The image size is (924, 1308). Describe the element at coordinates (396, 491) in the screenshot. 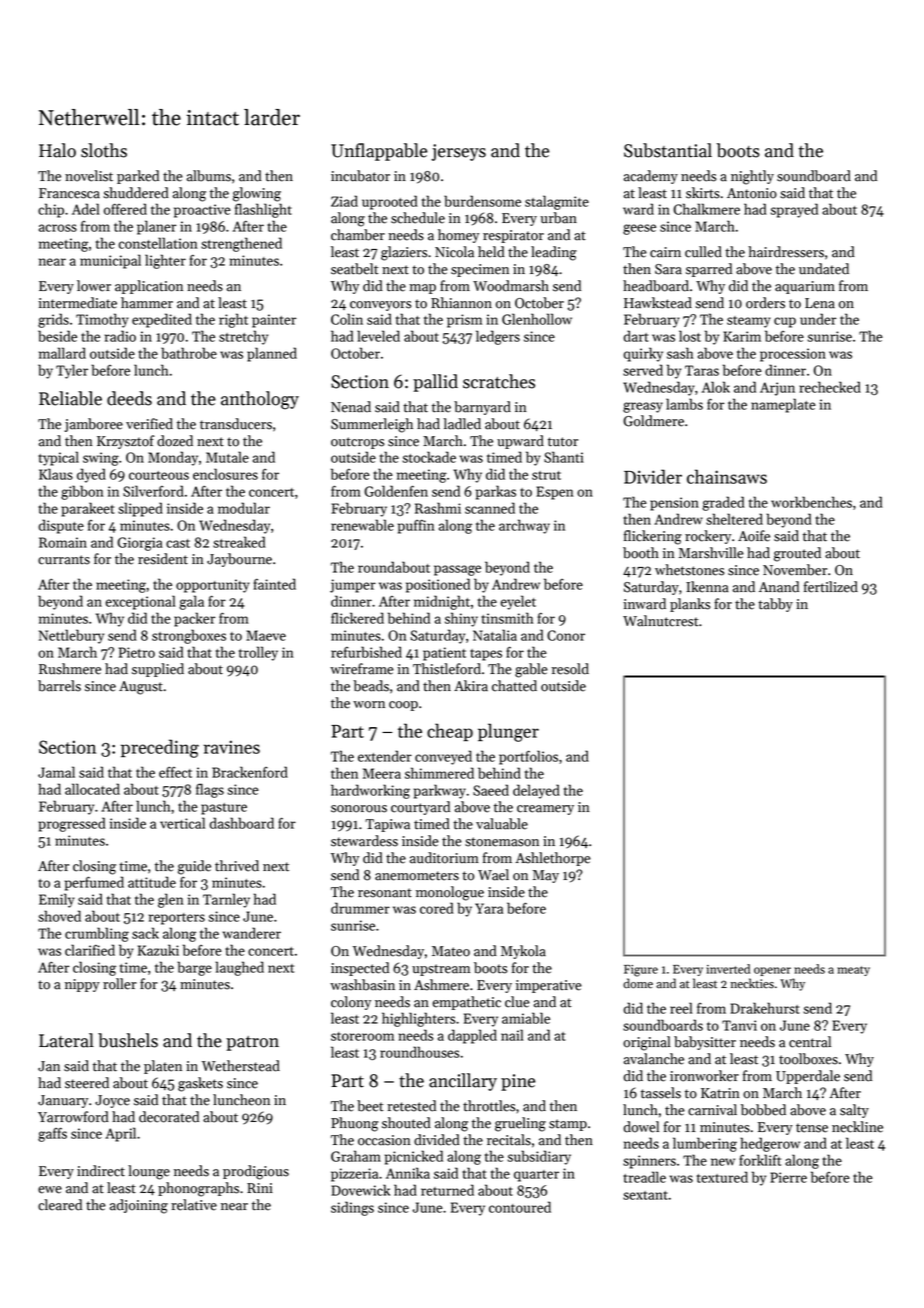

I see `Goldenfen` at that location.
